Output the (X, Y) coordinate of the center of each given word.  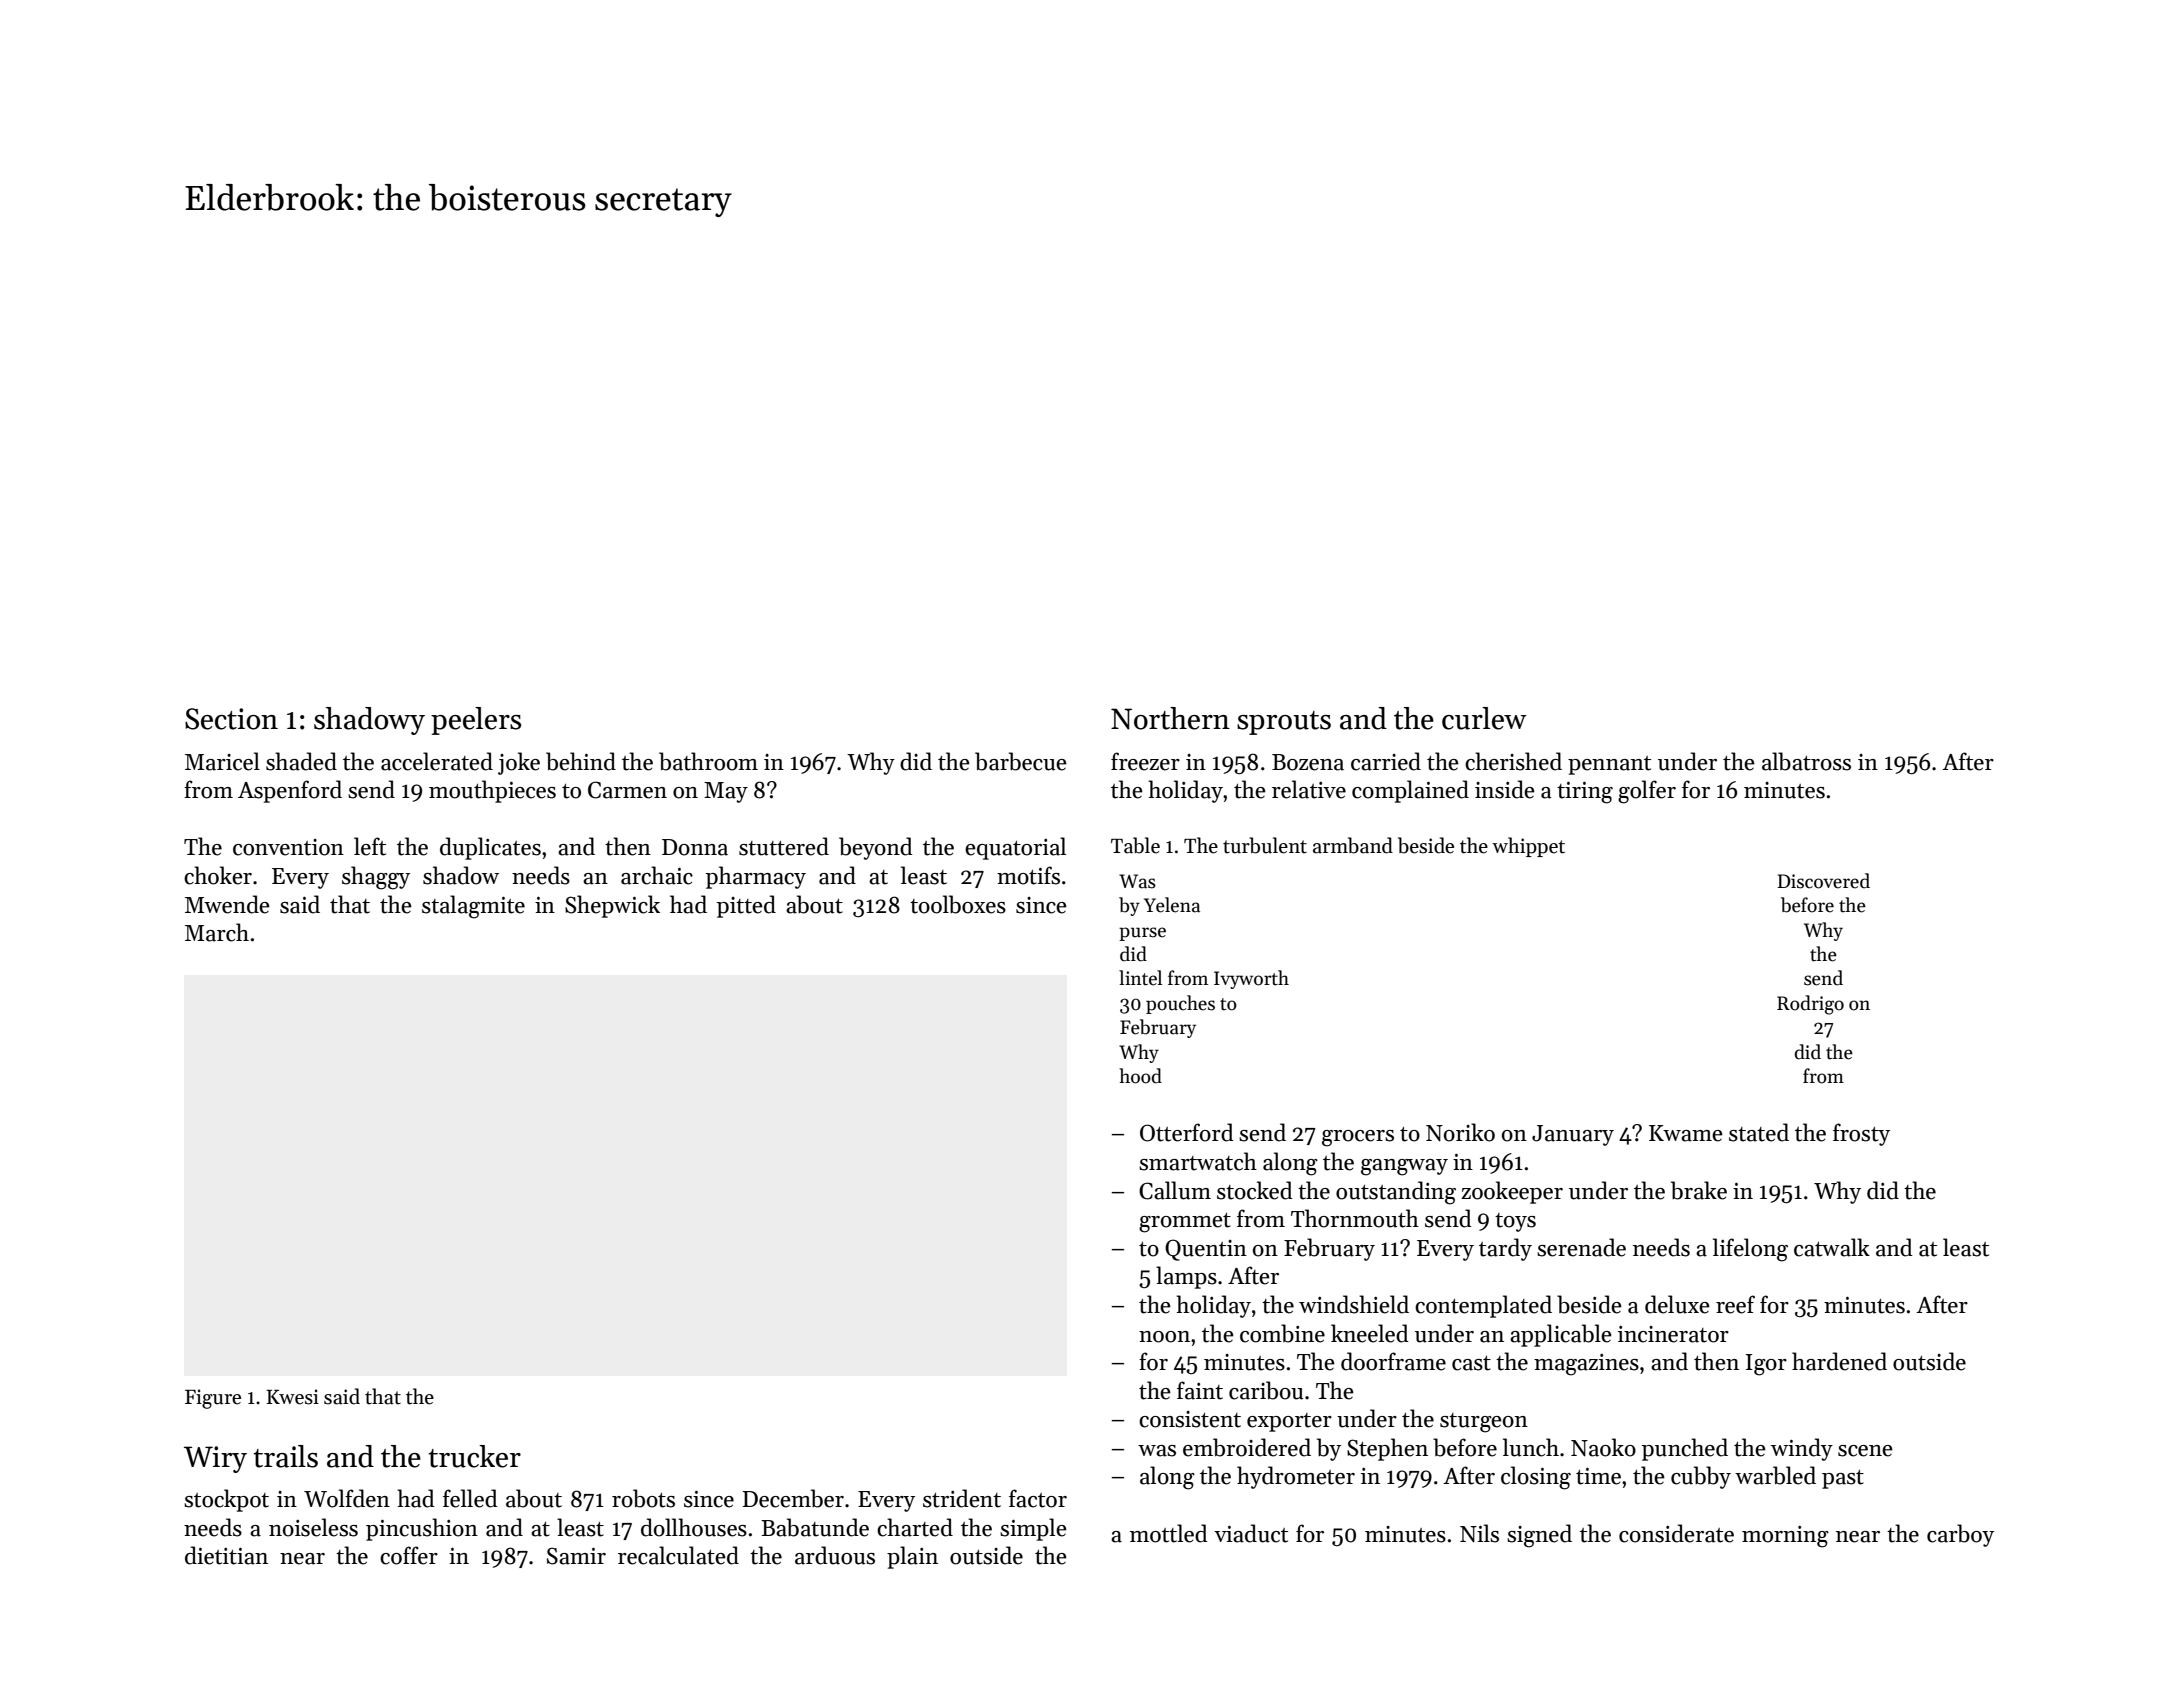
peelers (476, 721)
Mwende (227, 904)
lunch (1531, 1447)
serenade (1581, 1247)
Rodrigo (1810, 1005)
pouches (1180, 1004)
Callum (1175, 1190)
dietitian (226, 1555)
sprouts (1284, 723)
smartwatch (1198, 1161)
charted (915, 1527)
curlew (1484, 718)
